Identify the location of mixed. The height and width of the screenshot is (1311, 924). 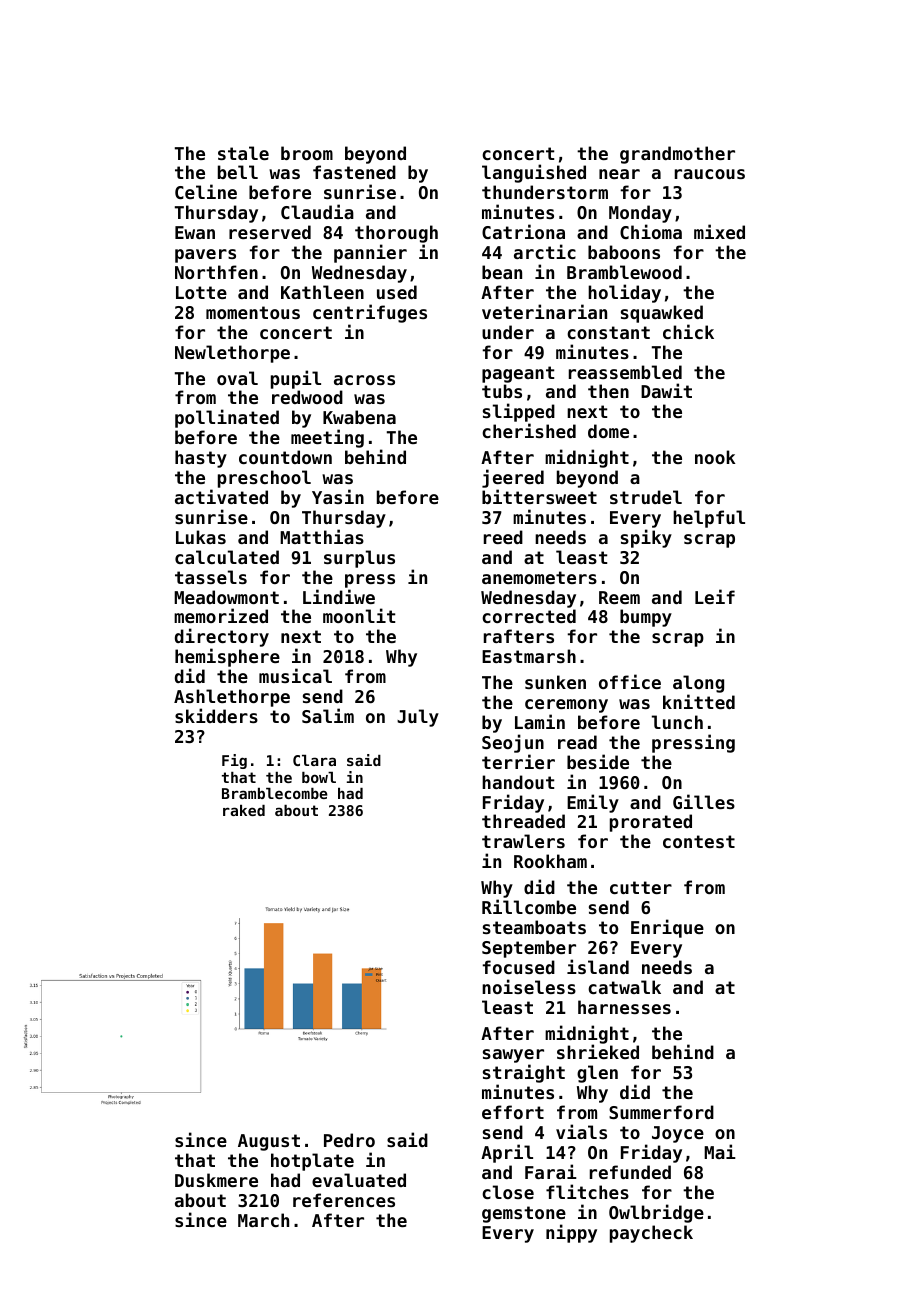
(719, 231).
